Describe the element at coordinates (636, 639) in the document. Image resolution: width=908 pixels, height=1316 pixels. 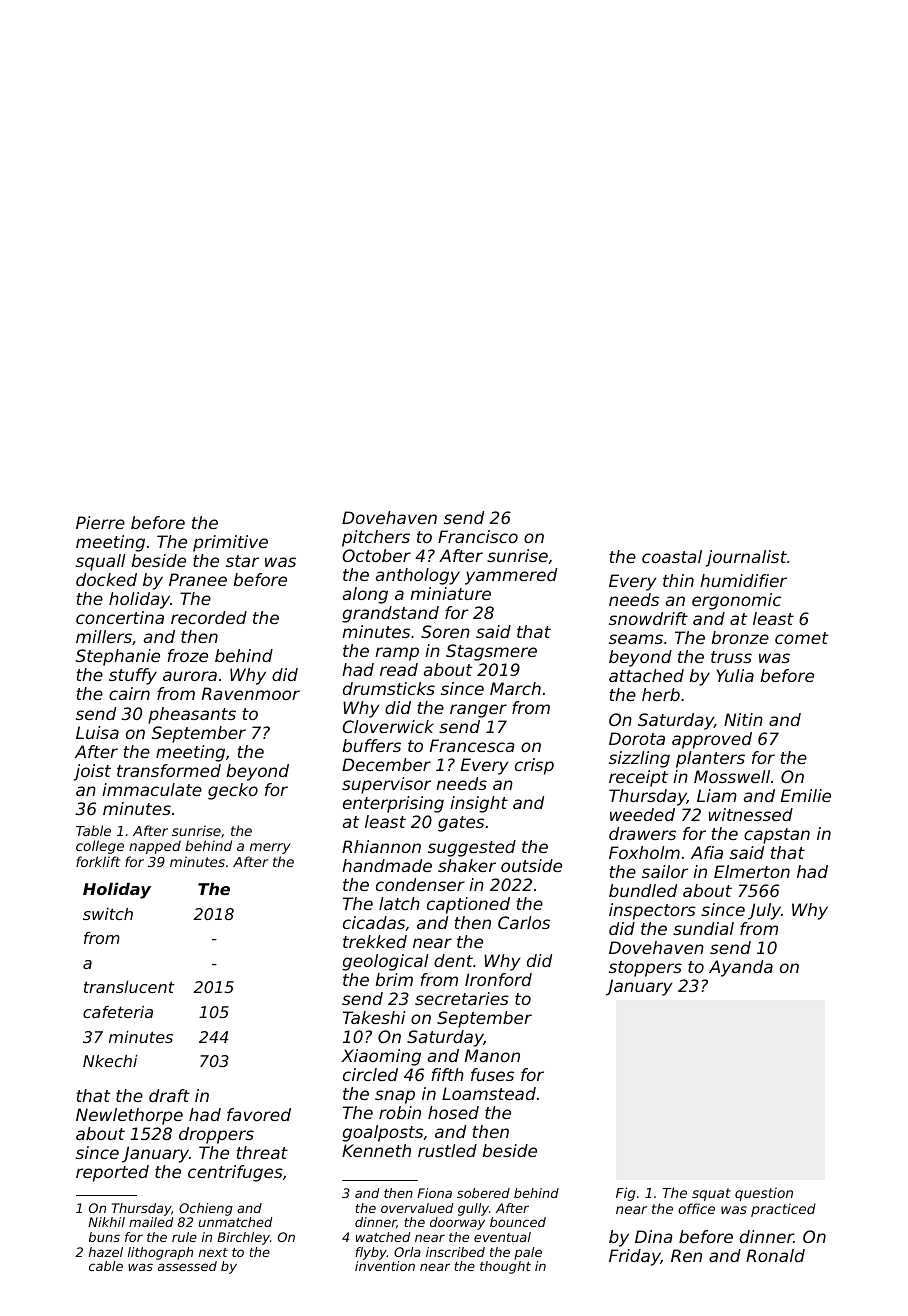
I see `seams` at that location.
